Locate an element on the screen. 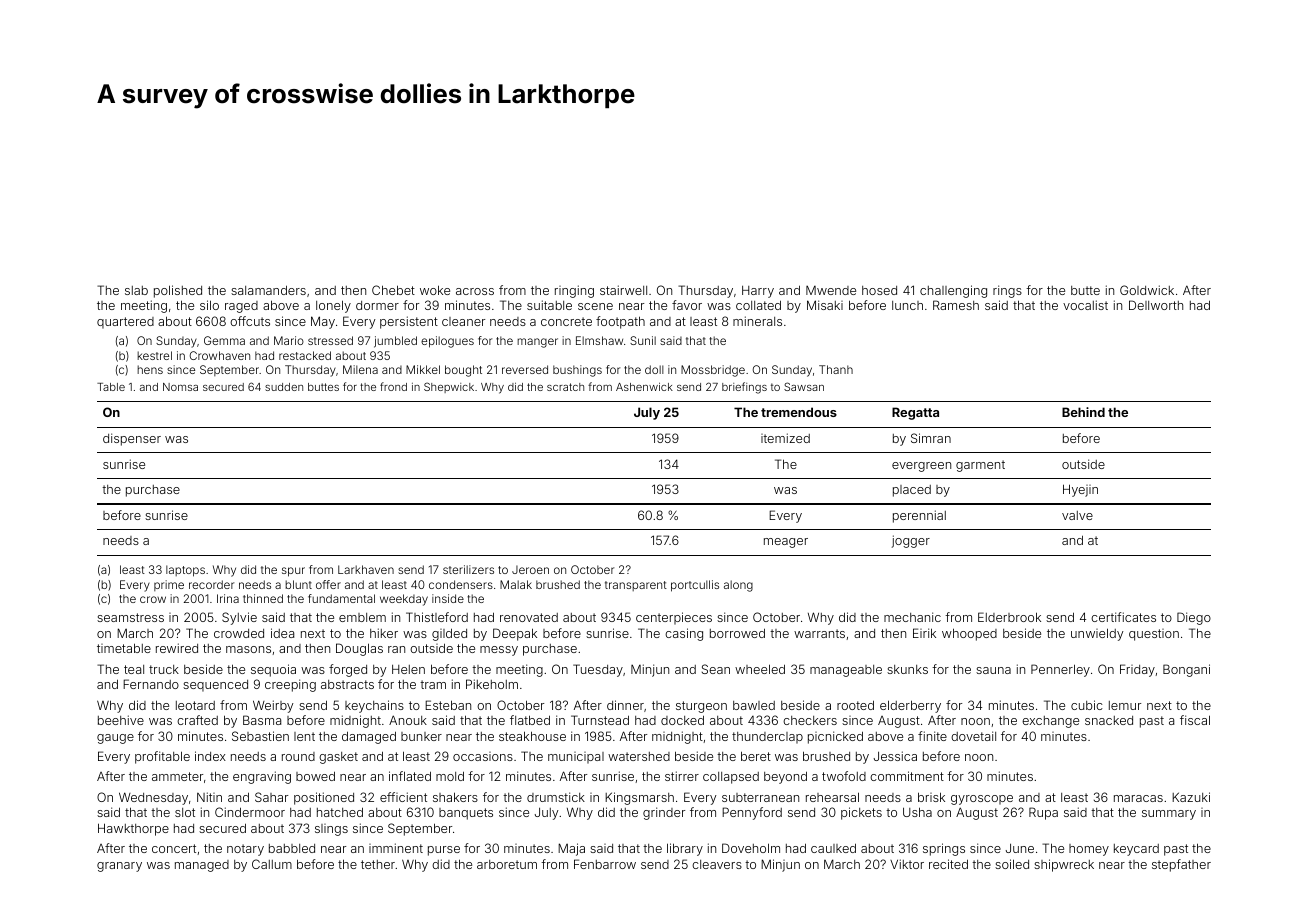  kestrel is located at coordinates (154, 355).
